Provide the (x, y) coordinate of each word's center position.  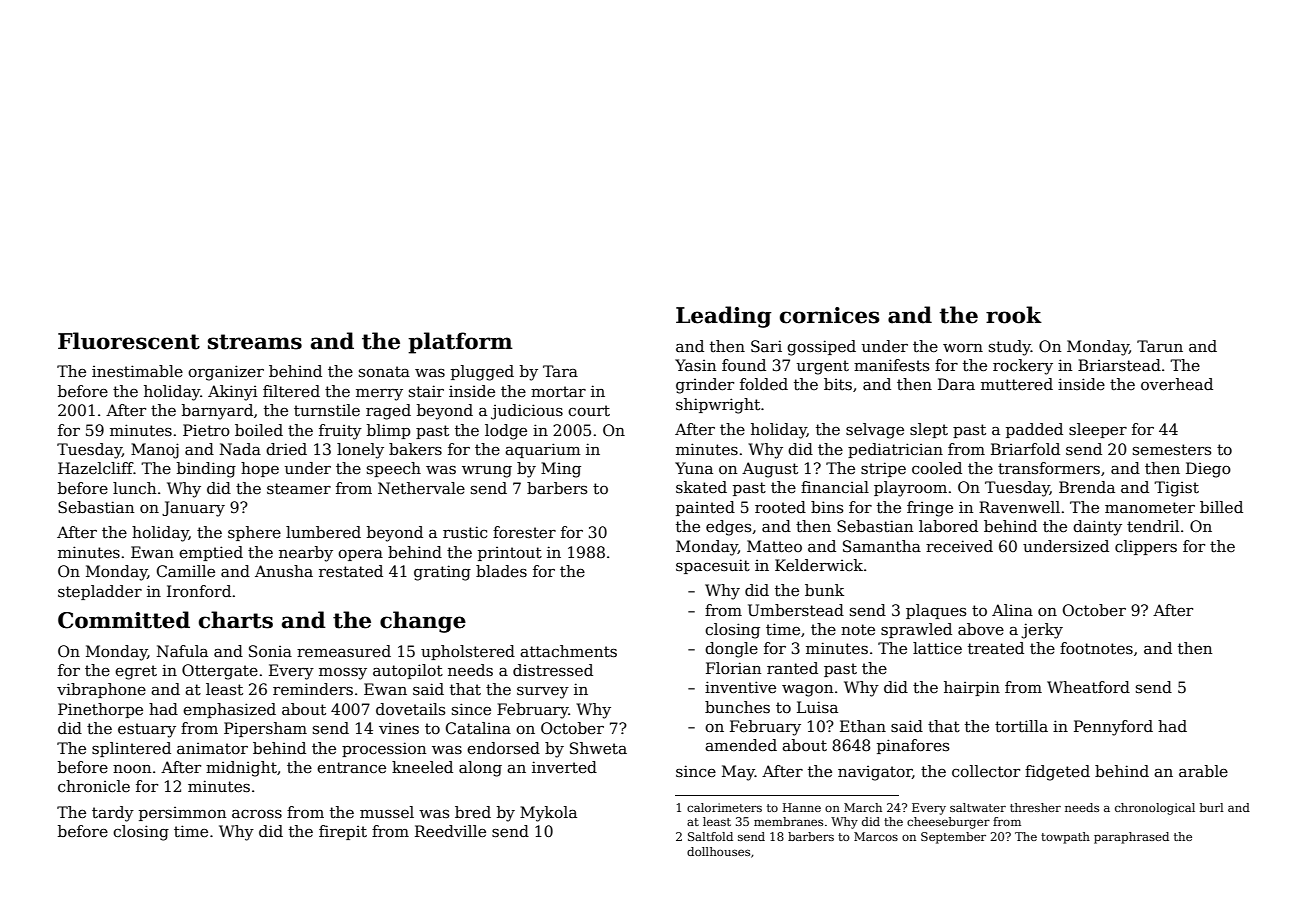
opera (360, 555)
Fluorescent (129, 341)
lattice (937, 648)
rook (1014, 315)
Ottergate (220, 672)
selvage (875, 431)
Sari (766, 346)
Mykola (548, 814)
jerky (1042, 631)
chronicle (94, 786)
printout (510, 554)
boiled (259, 430)
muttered (1017, 384)
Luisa (817, 707)
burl (1212, 807)
